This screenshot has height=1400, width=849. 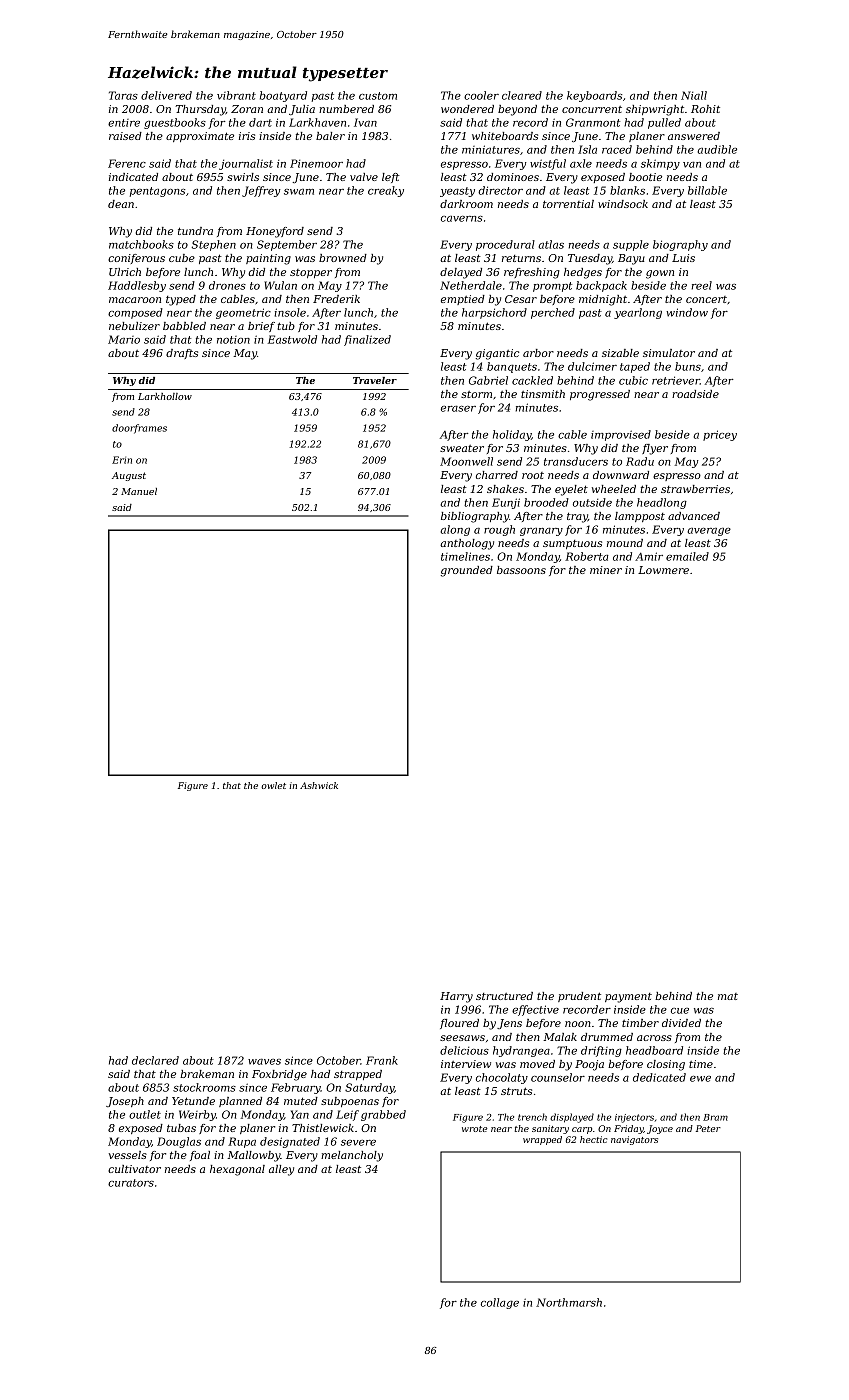 I want to click on owlet, so click(x=273, y=785).
